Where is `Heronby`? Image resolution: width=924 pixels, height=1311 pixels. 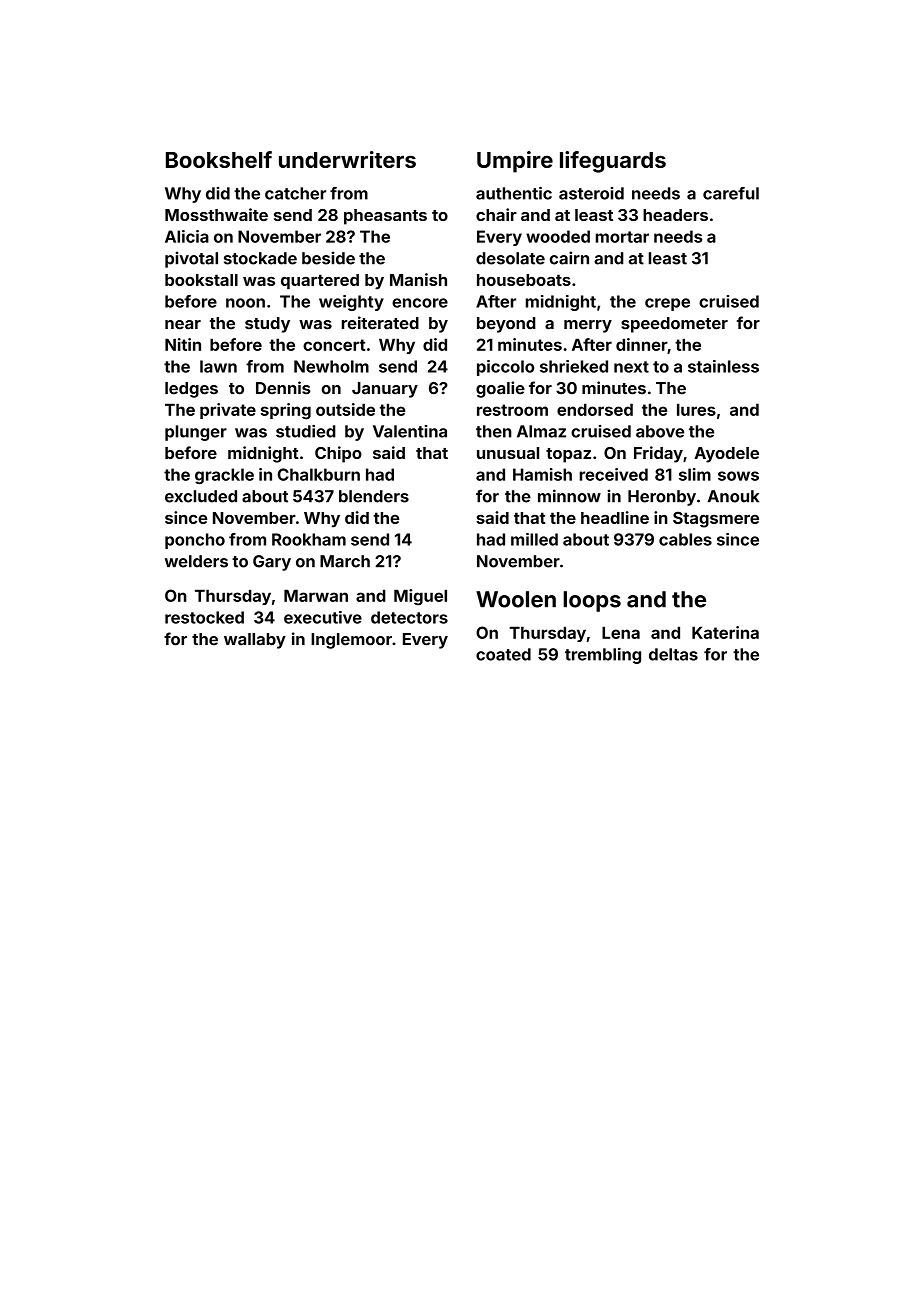 Heronby is located at coordinates (662, 498).
